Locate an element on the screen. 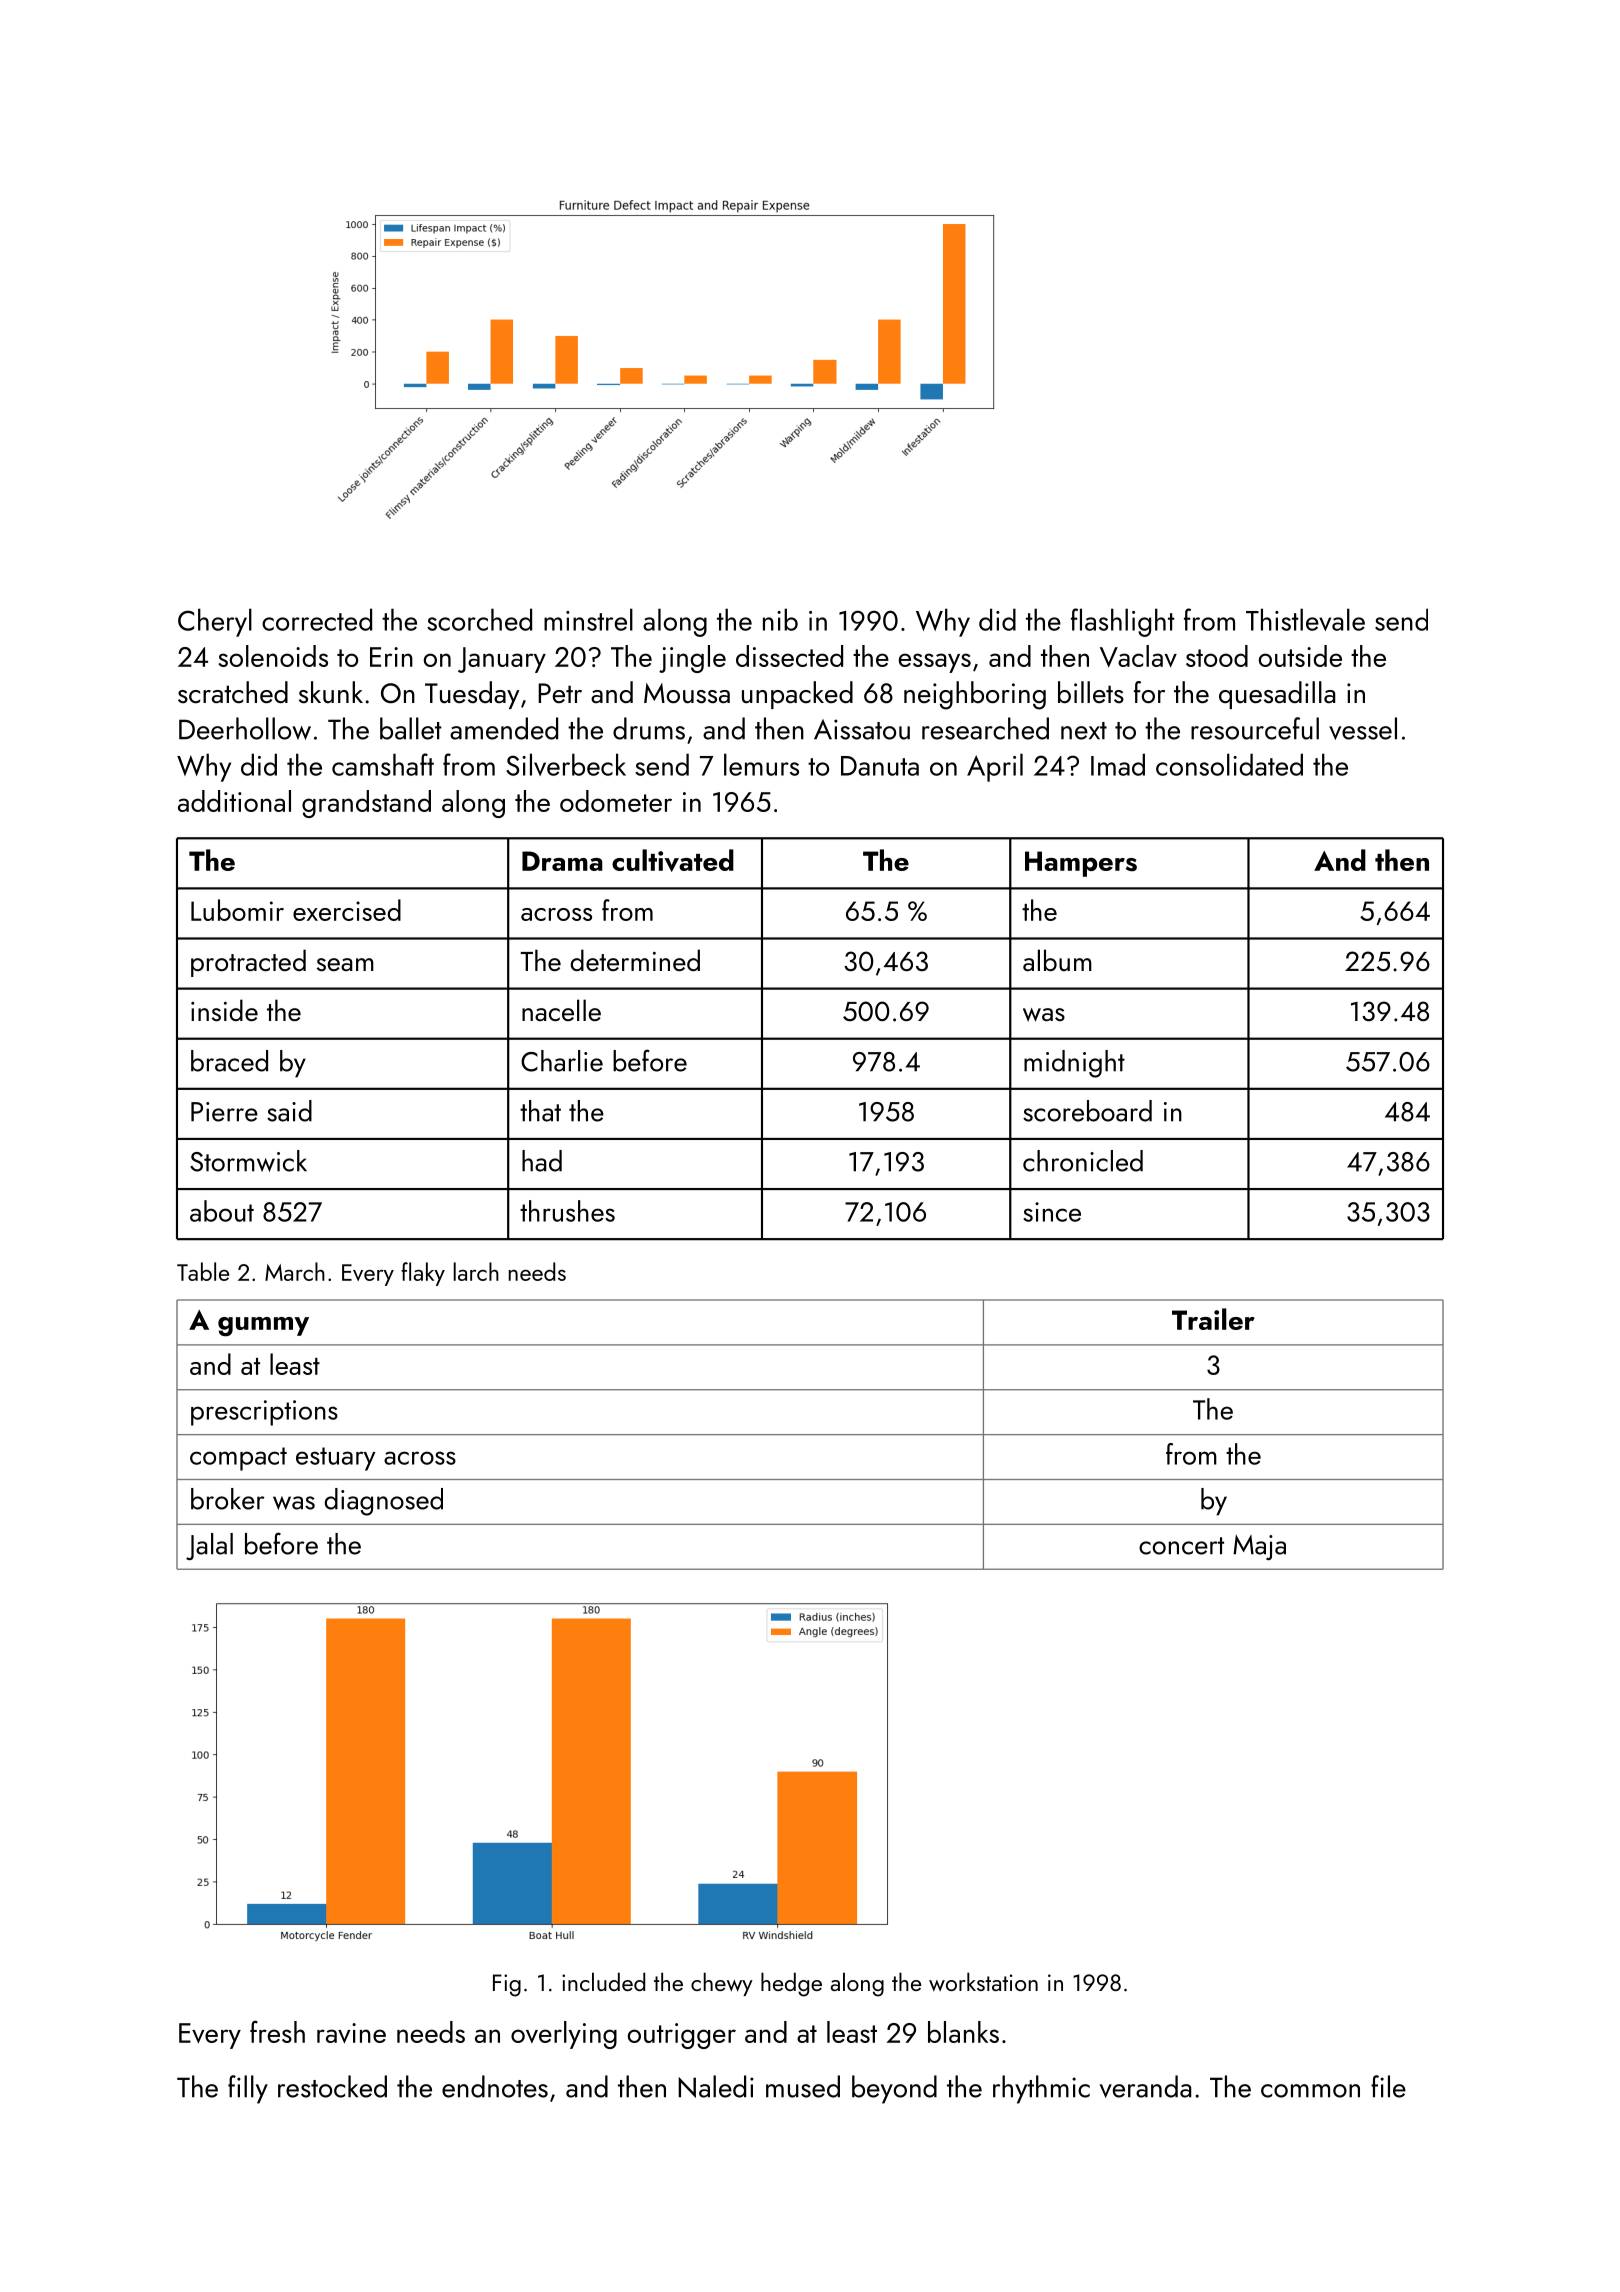  album is located at coordinates (1057, 960).
